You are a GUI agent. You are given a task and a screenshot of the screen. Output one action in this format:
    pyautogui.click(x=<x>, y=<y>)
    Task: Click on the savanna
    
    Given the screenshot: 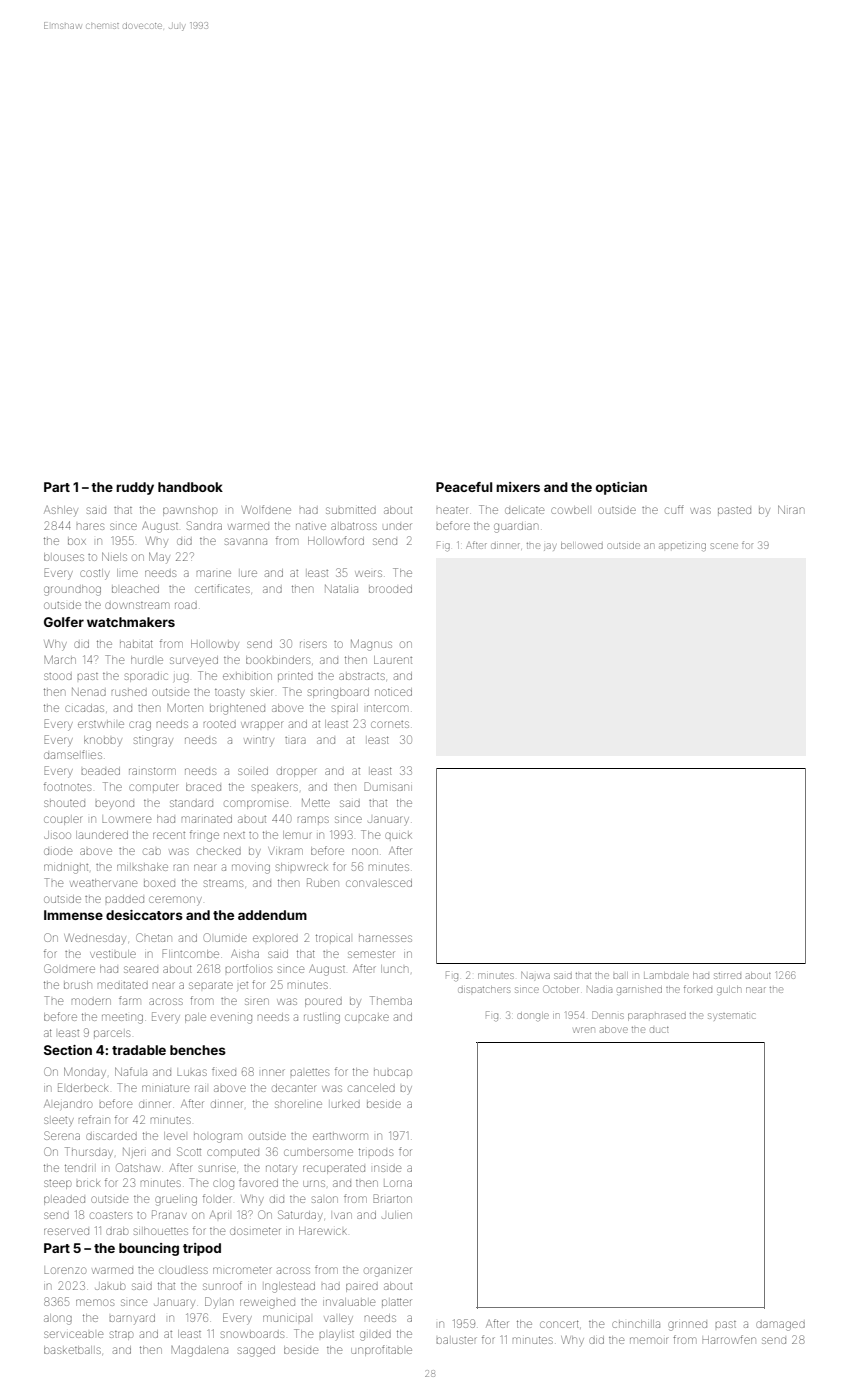 What is the action you would take?
    pyautogui.click(x=246, y=541)
